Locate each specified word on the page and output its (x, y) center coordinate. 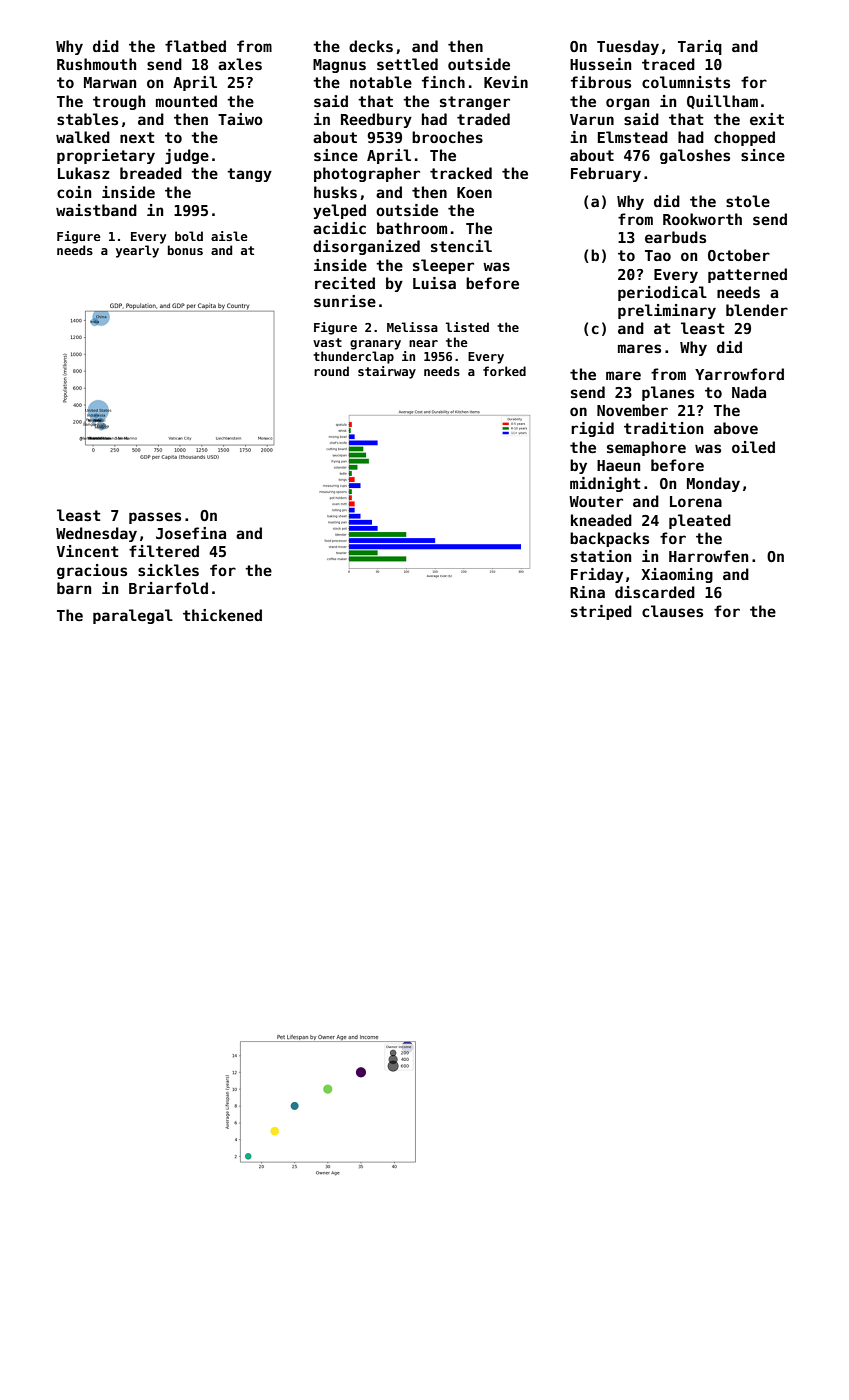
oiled (753, 447)
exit (767, 119)
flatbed (195, 46)
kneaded (601, 520)
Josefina (191, 533)
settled (407, 64)
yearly (137, 251)
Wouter (596, 501)
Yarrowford (739, 374)
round (331, 371)
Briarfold (168, 588)
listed (467, 327)
